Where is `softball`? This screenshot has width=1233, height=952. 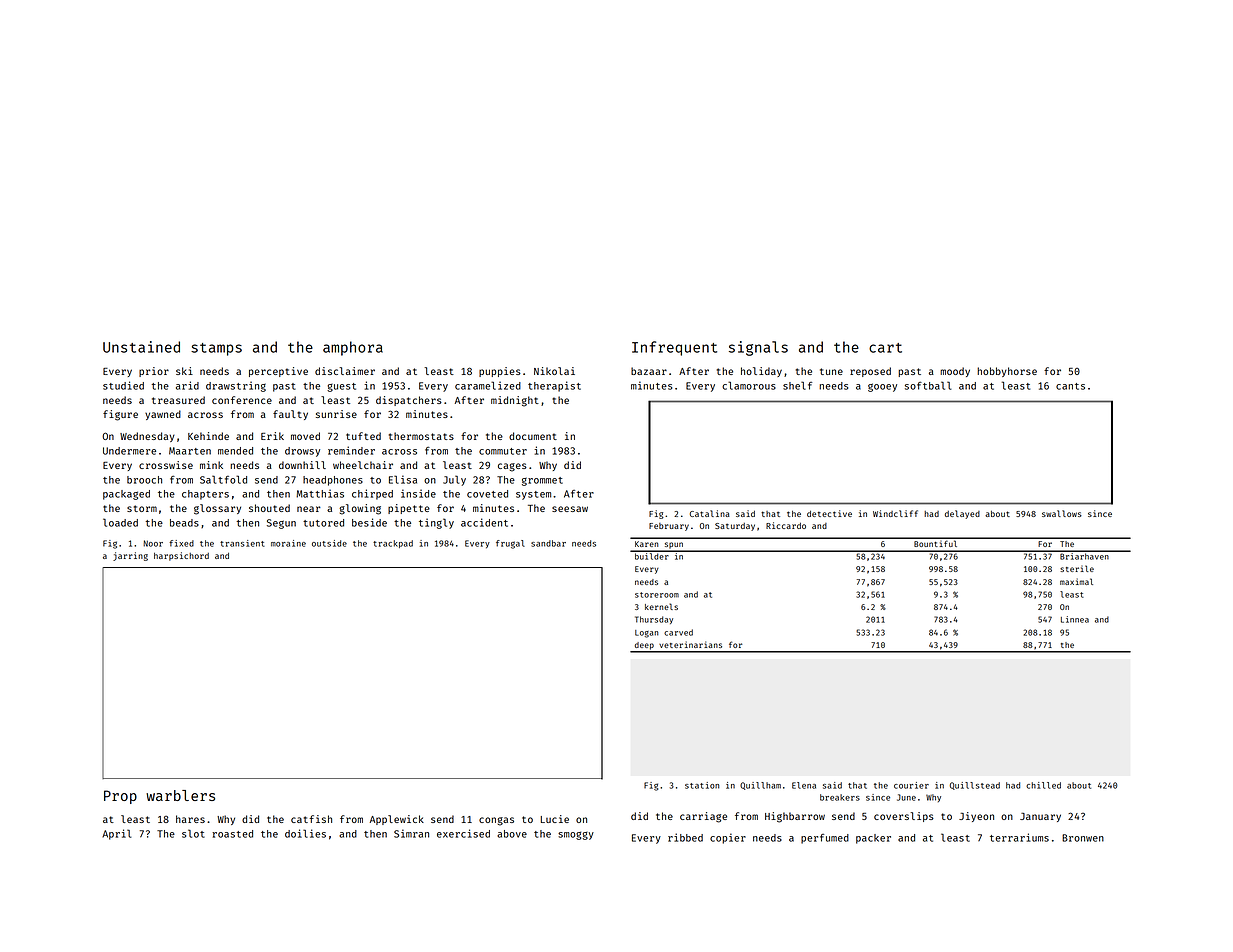 softball is located at coordinates (928, 385).
